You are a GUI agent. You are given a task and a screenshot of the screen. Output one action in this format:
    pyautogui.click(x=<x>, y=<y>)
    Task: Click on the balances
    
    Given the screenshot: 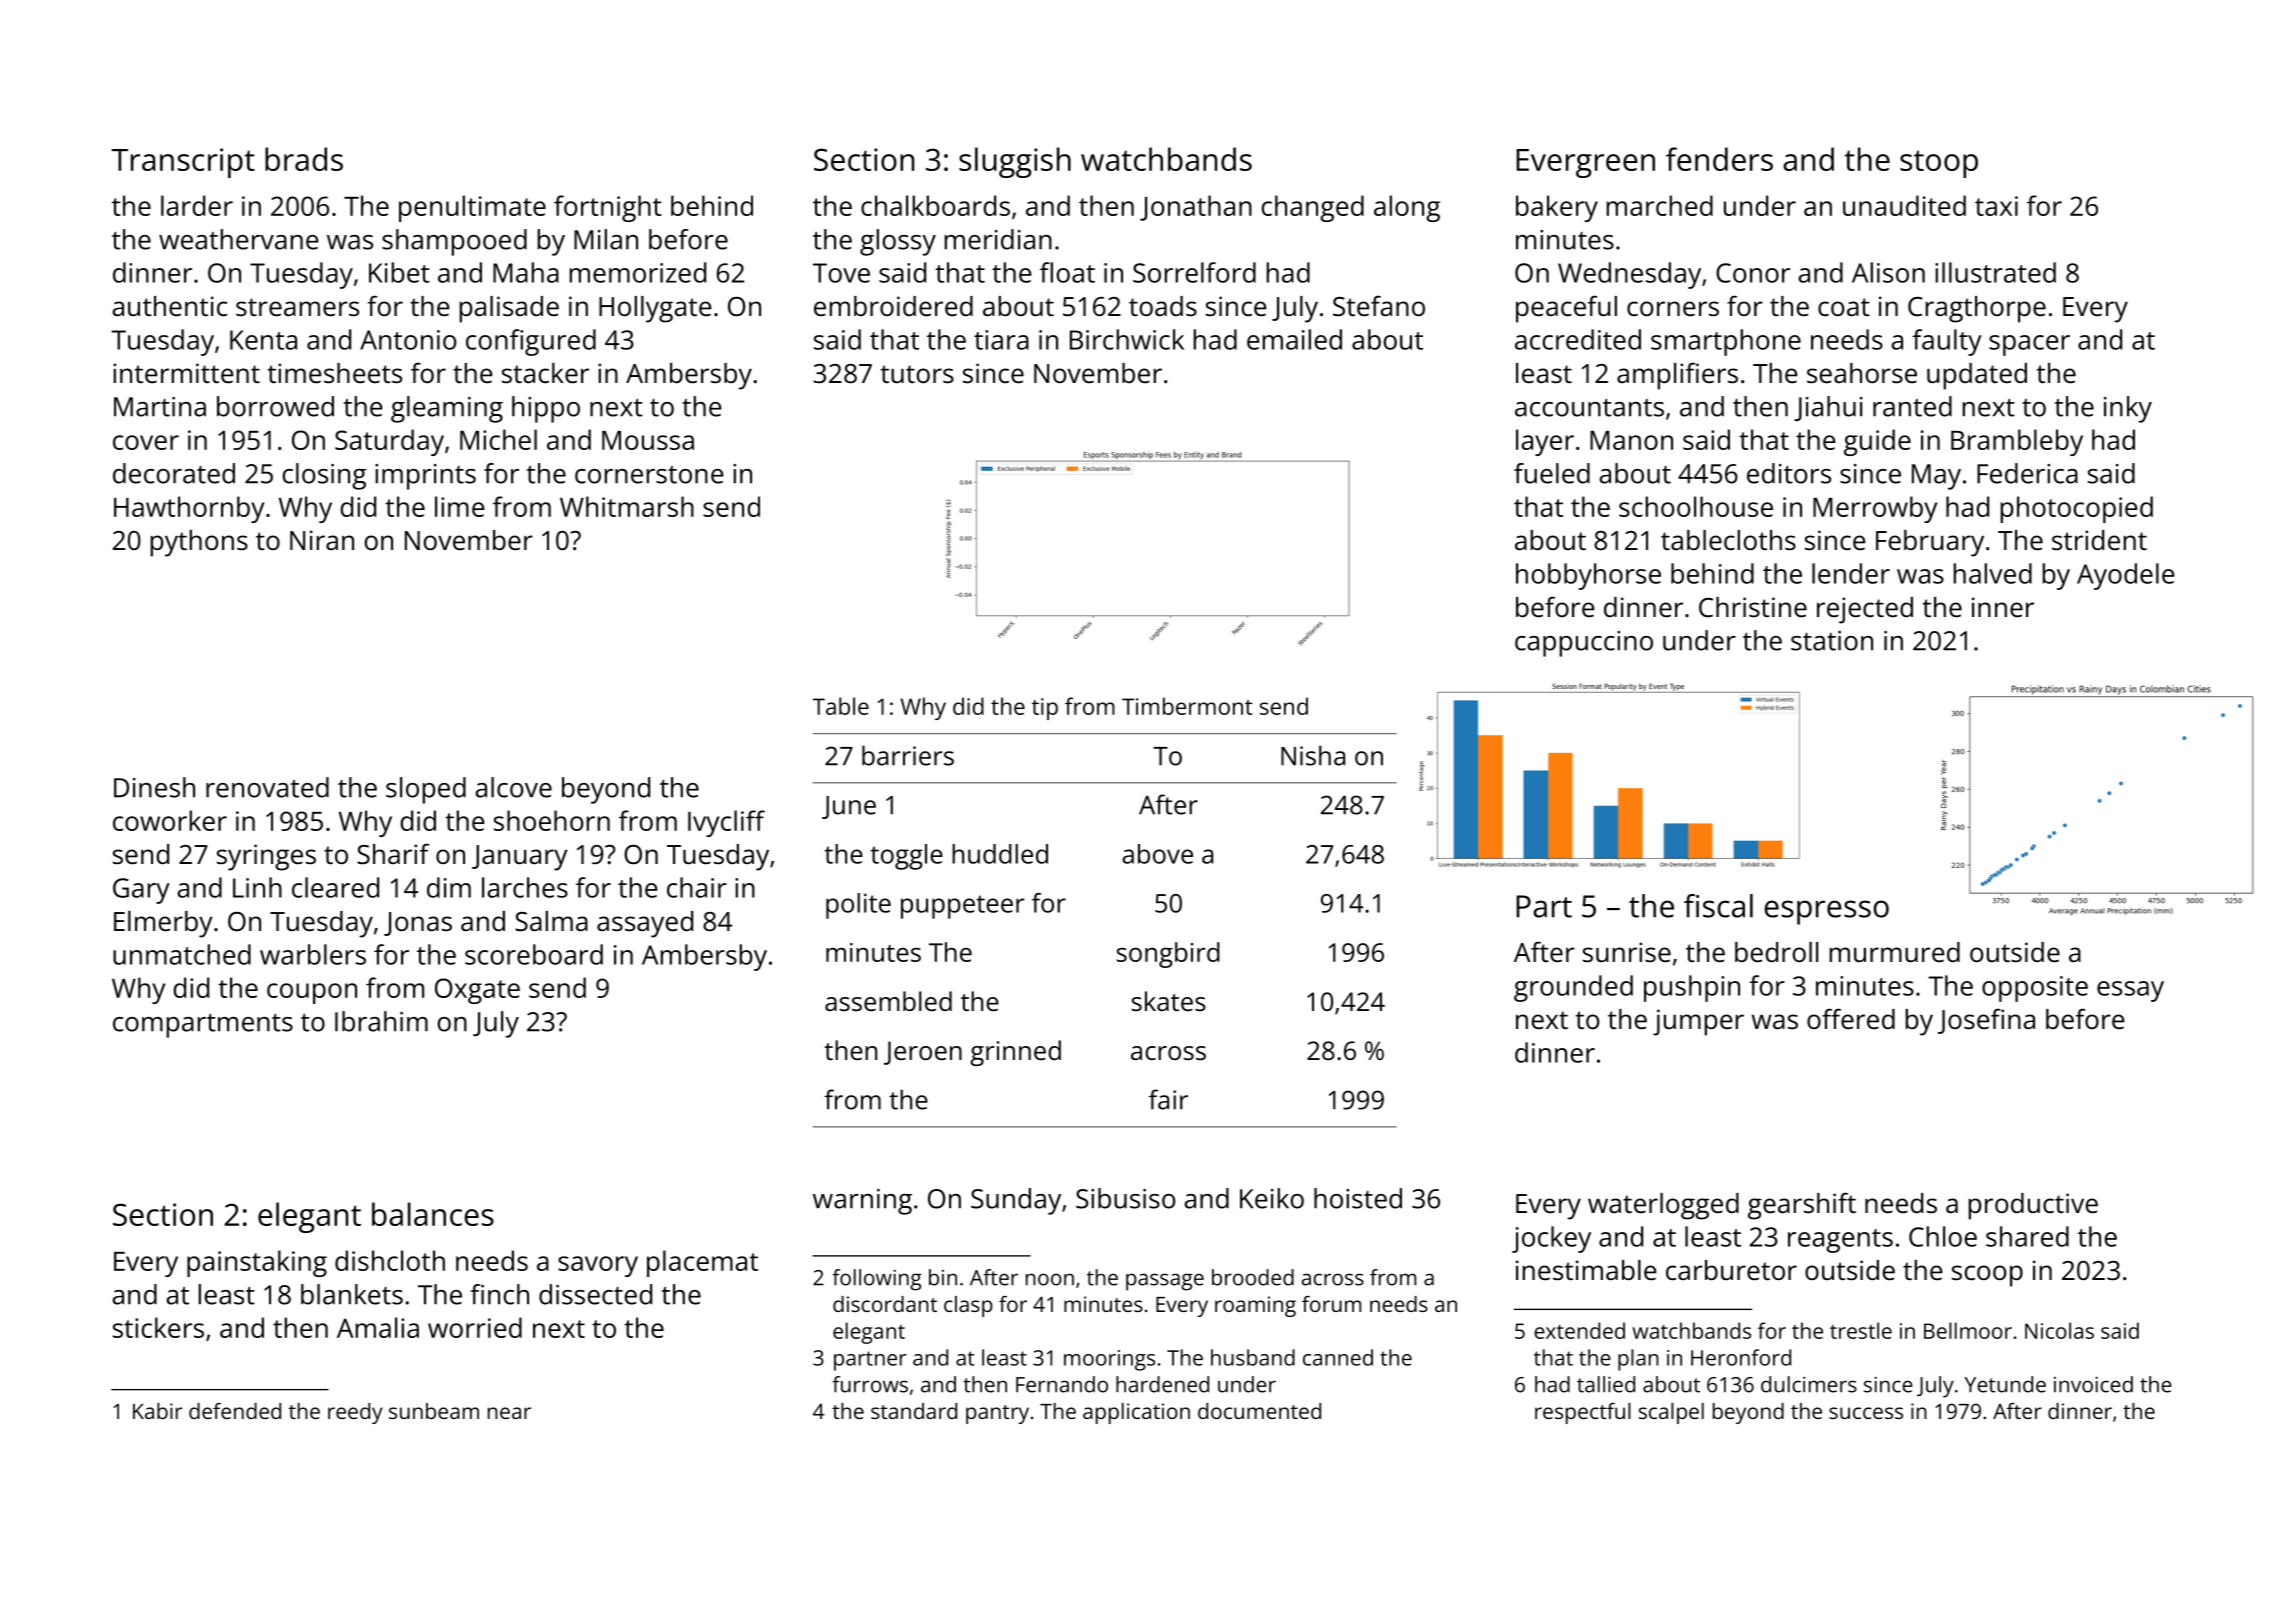 What is the action you would take?
    pyautogui.click(x=433, y=1214)
